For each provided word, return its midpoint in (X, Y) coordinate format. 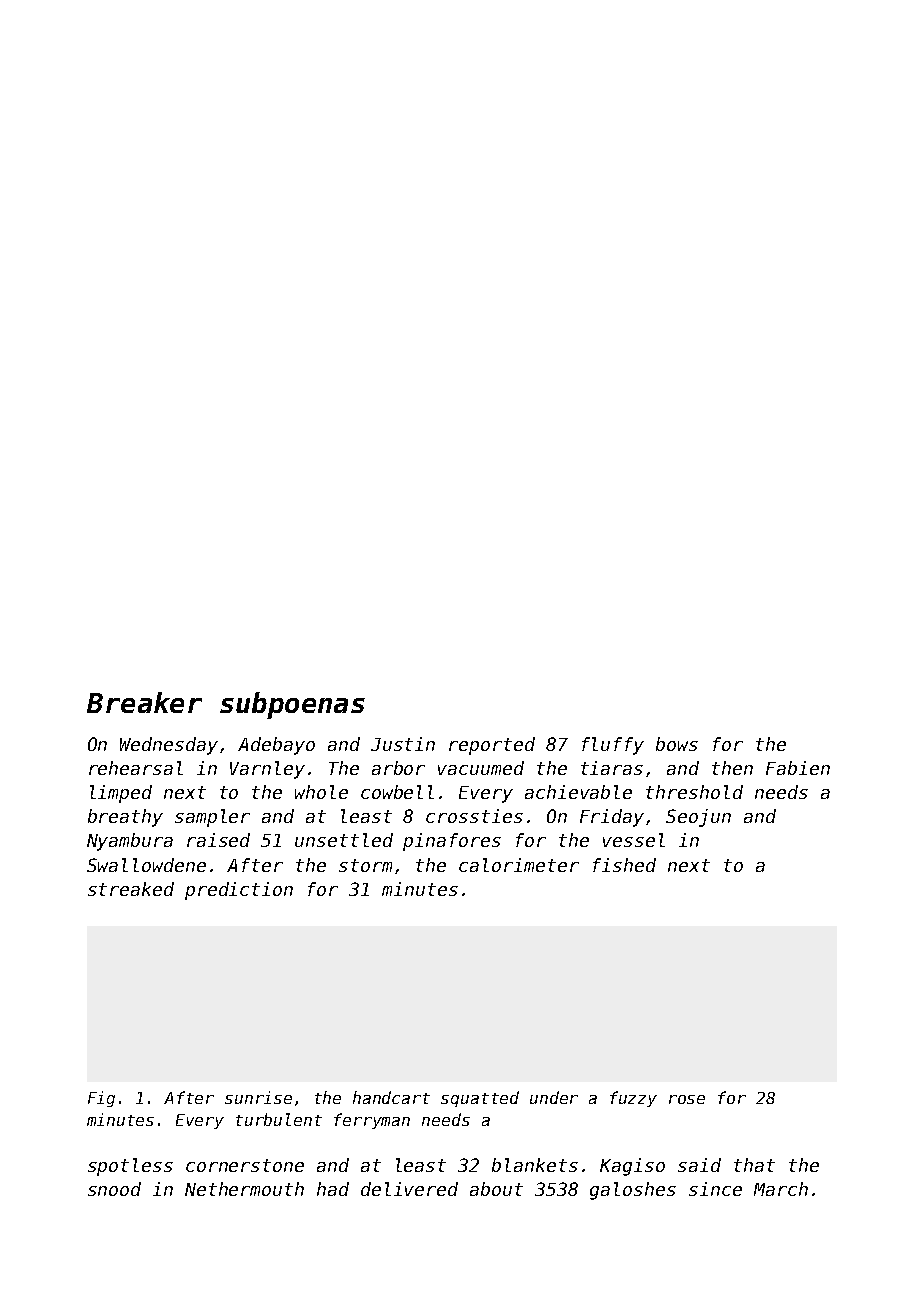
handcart (391, 1097)
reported (492, 746)
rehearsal (136, 768)
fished (624, 865)
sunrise (258, 1097)
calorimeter (519, 865)
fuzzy (633, 1099)
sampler (212, 818)
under (554, 1097)
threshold (694, 792)
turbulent (279, 1119)
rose (687, 1099)
